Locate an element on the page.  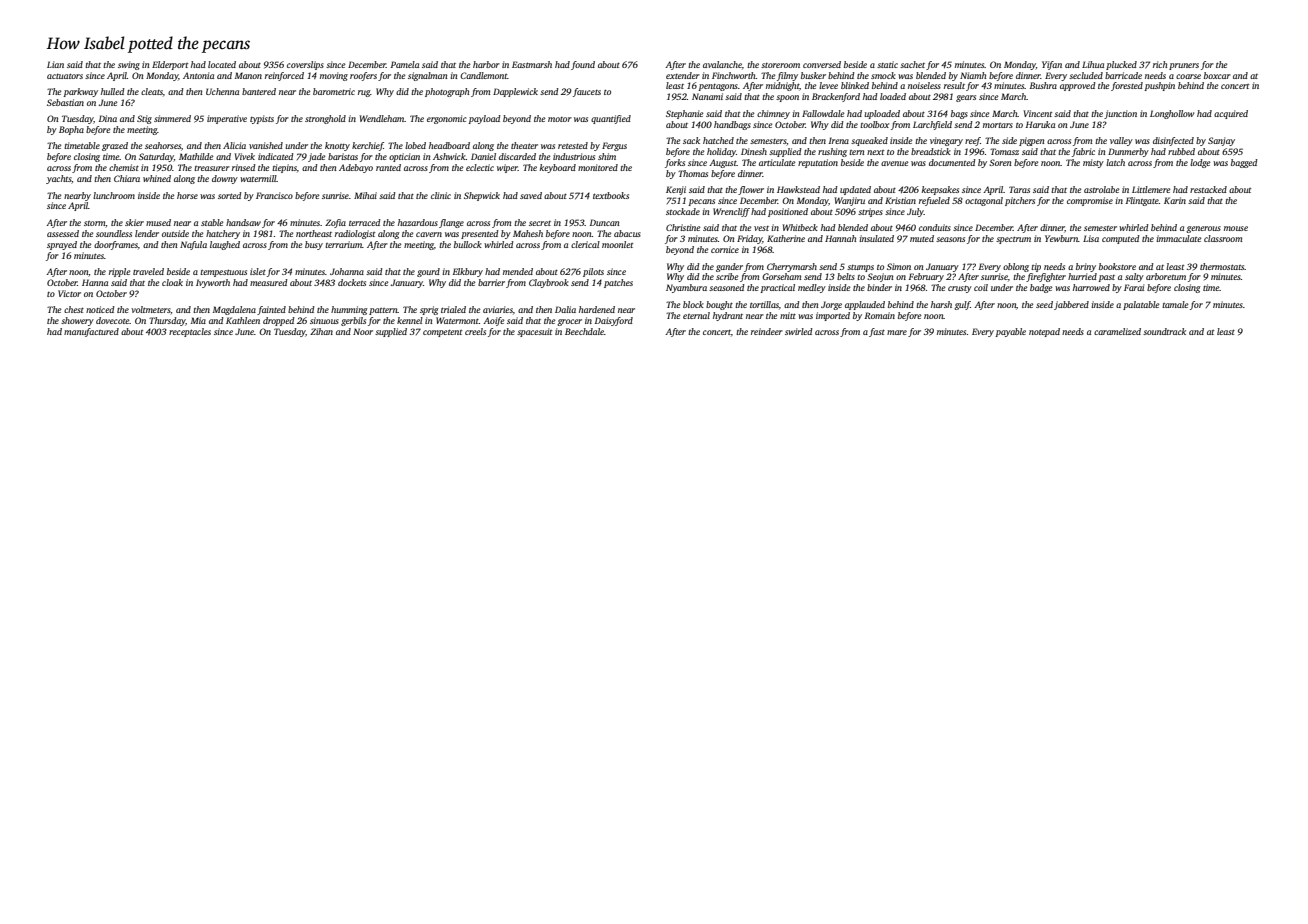
parkway is located at coordinates (80, 92).
